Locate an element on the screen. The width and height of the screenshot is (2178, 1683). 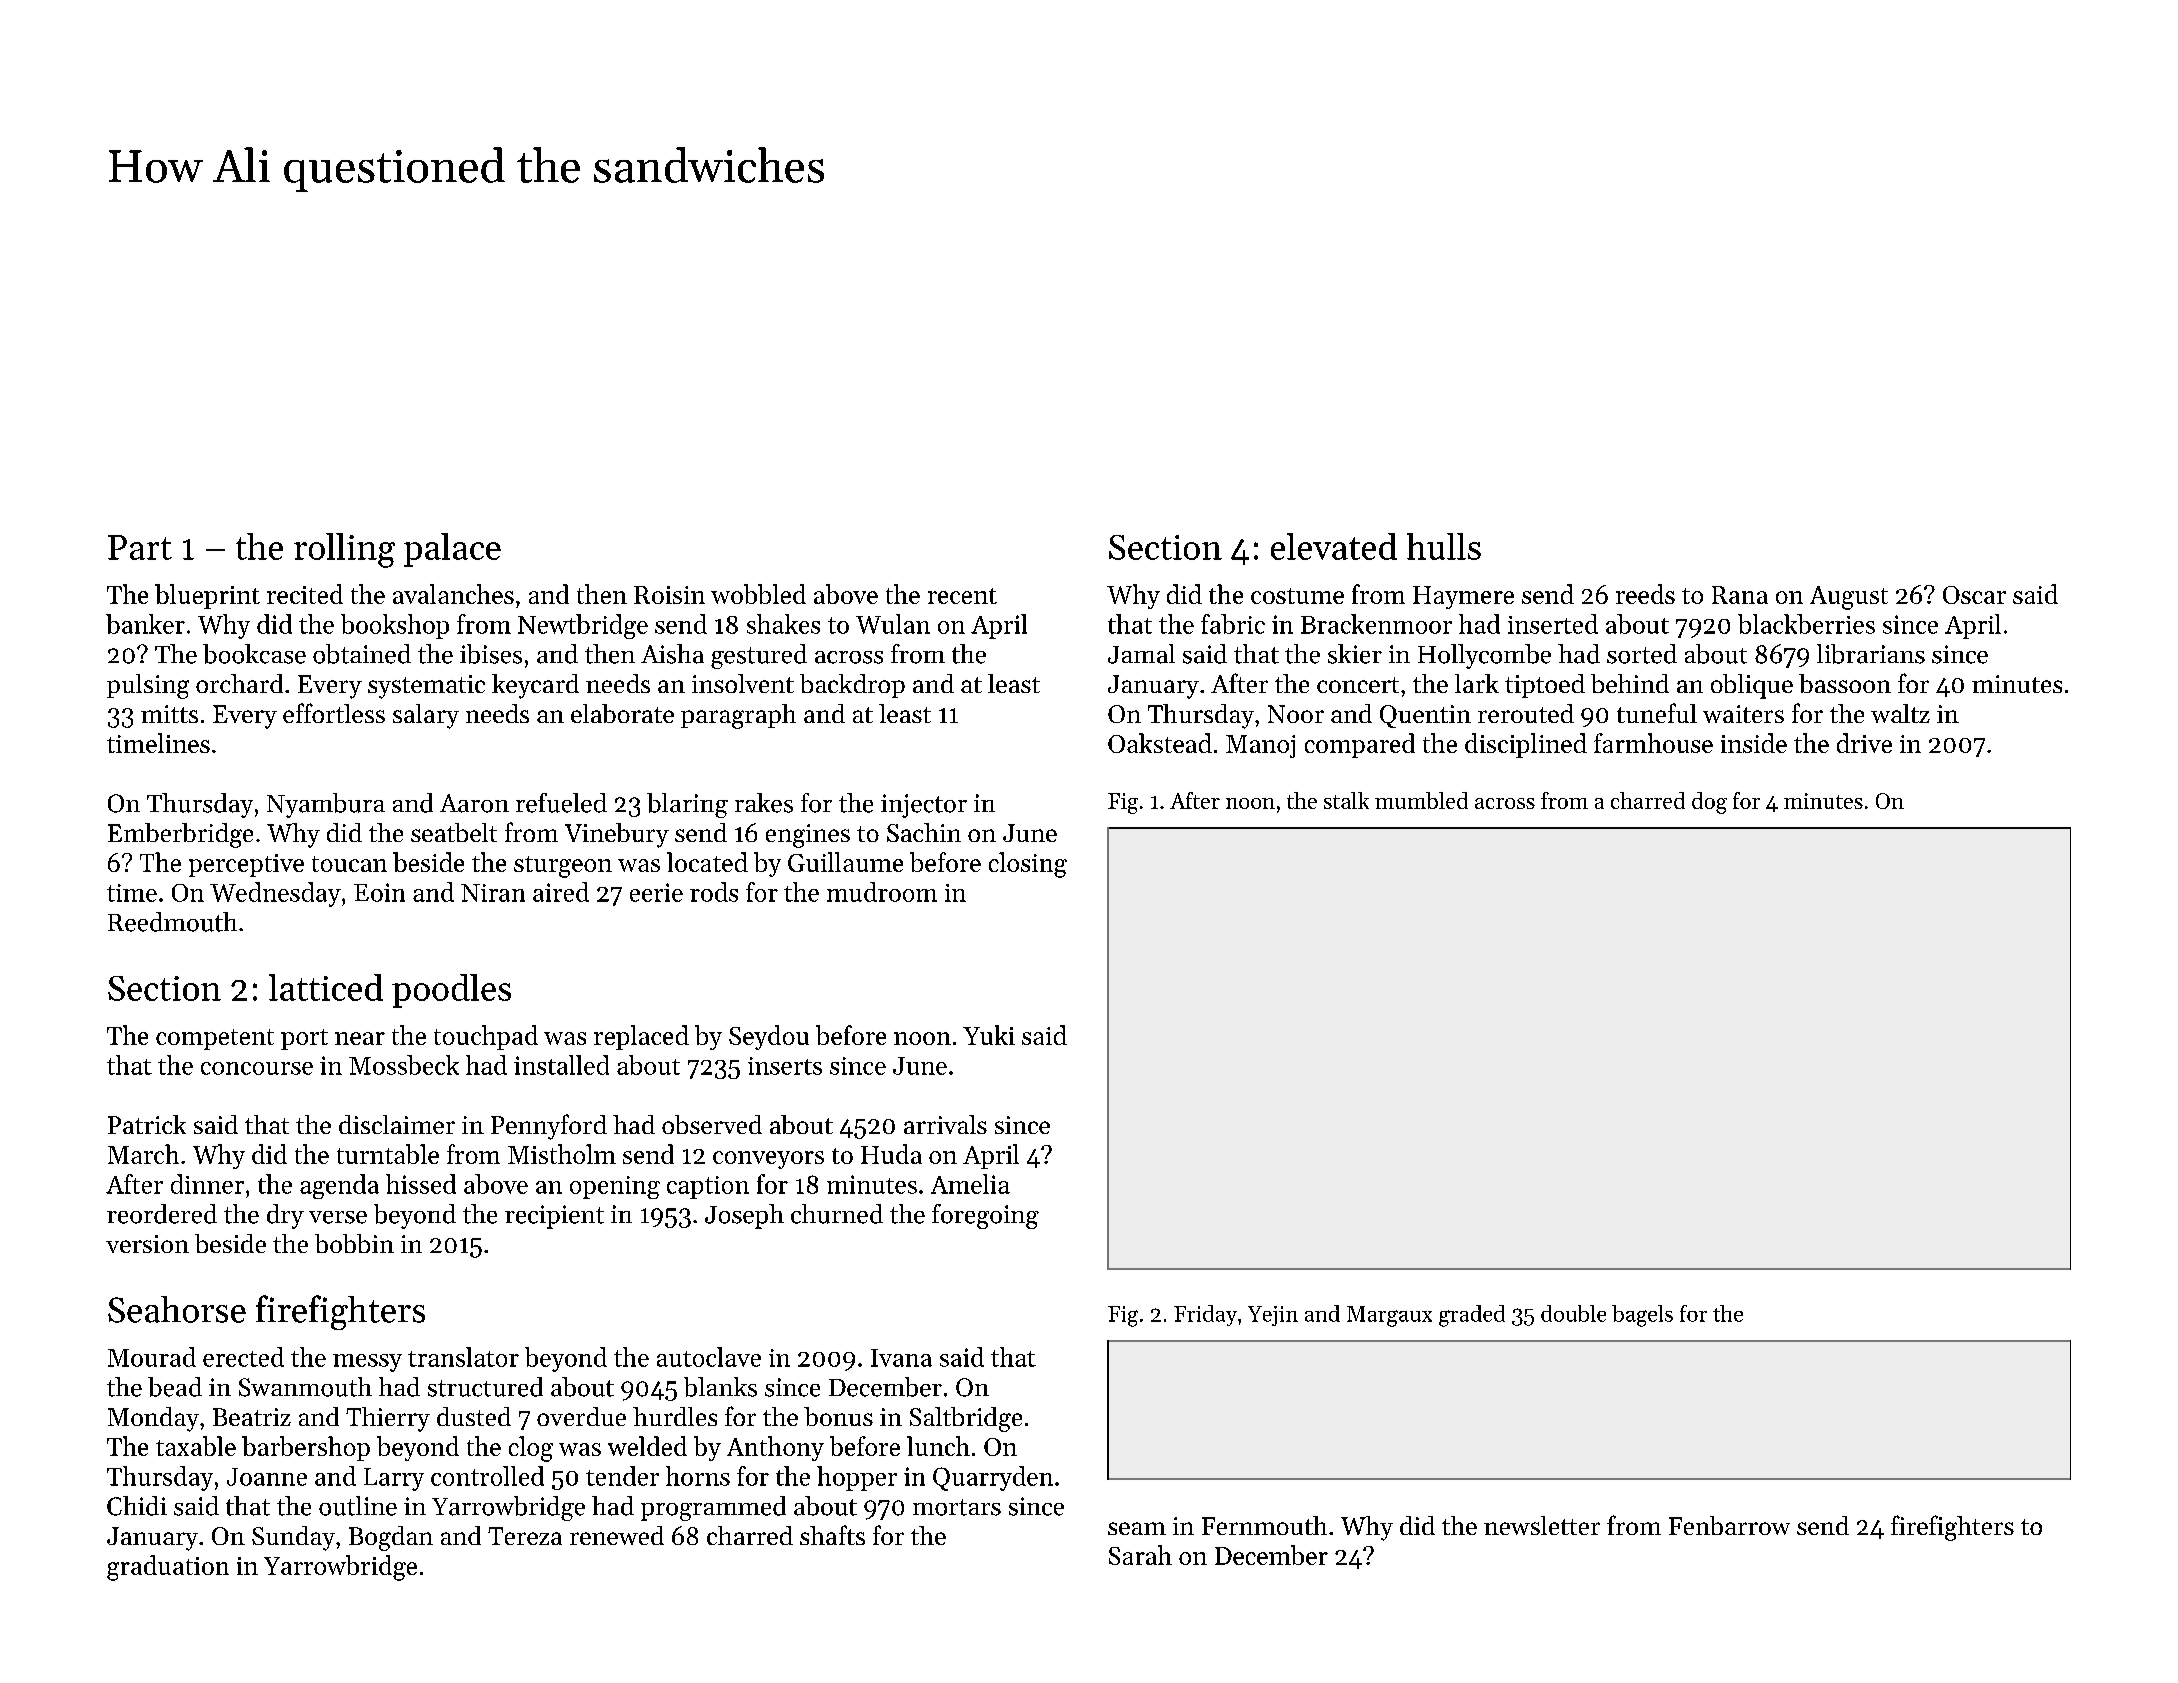
double is located at coordinates (1573, 1313).
